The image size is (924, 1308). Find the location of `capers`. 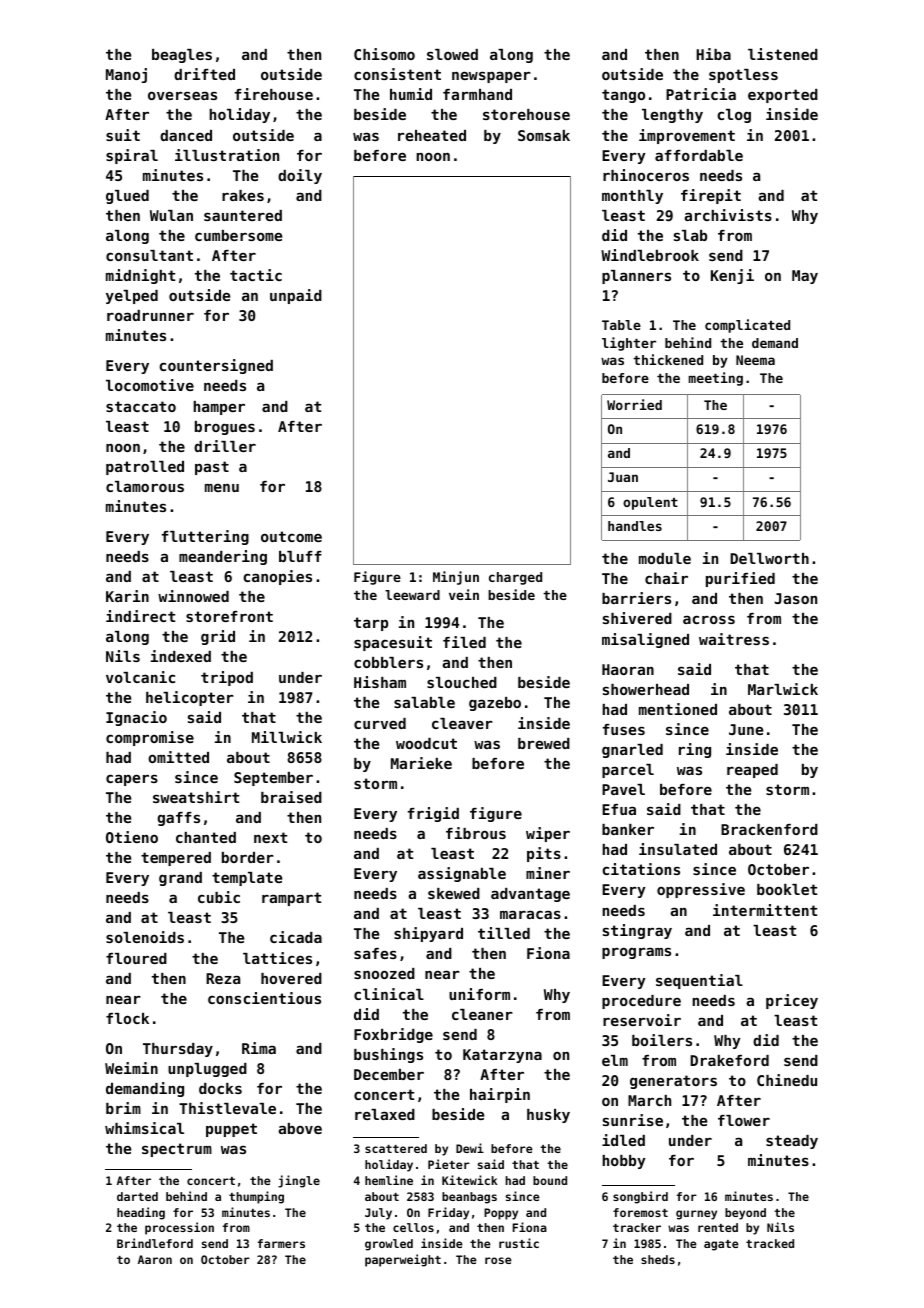

capers is located at coordinates (132, 780).
